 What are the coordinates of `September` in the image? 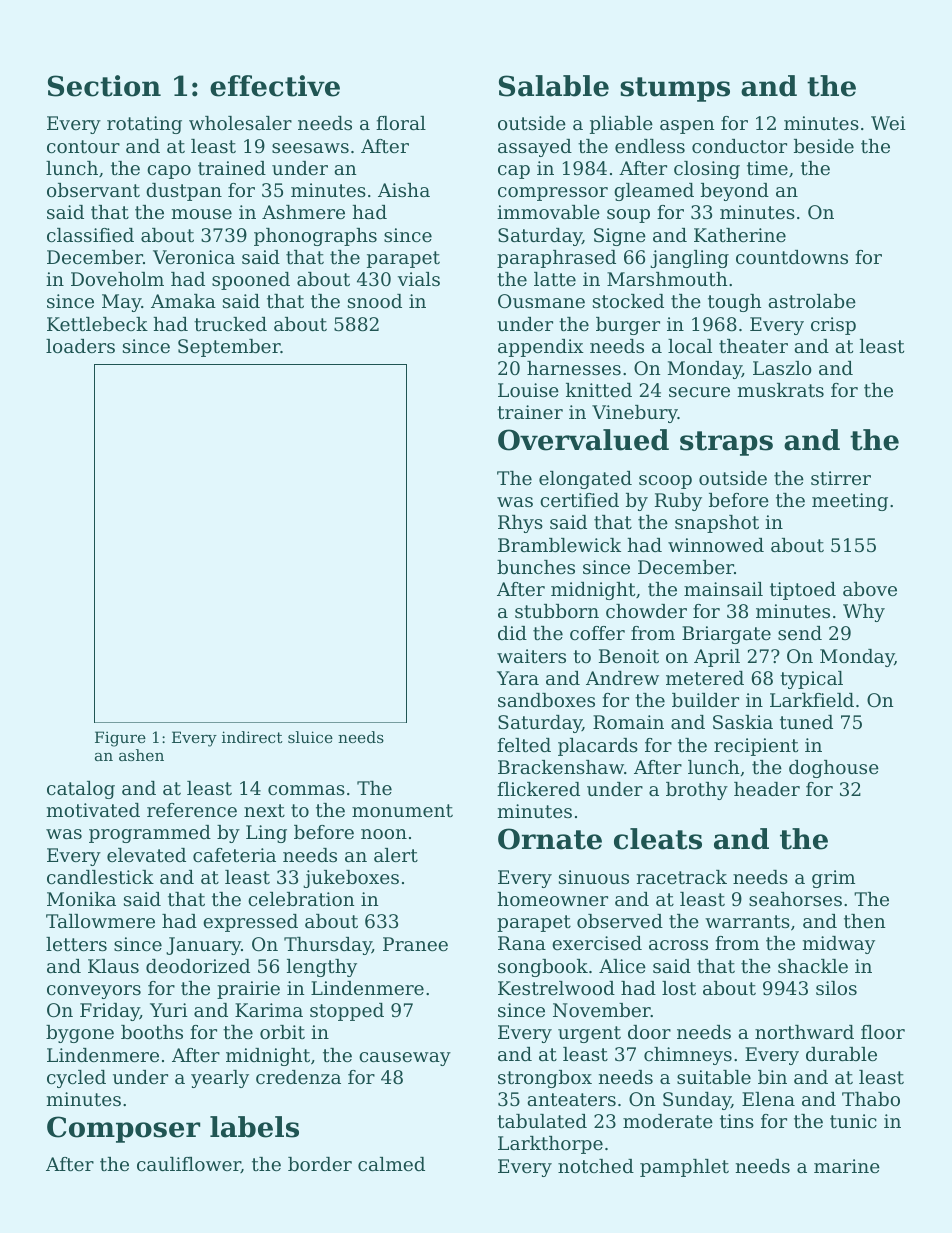 It's located at (229, 348).
